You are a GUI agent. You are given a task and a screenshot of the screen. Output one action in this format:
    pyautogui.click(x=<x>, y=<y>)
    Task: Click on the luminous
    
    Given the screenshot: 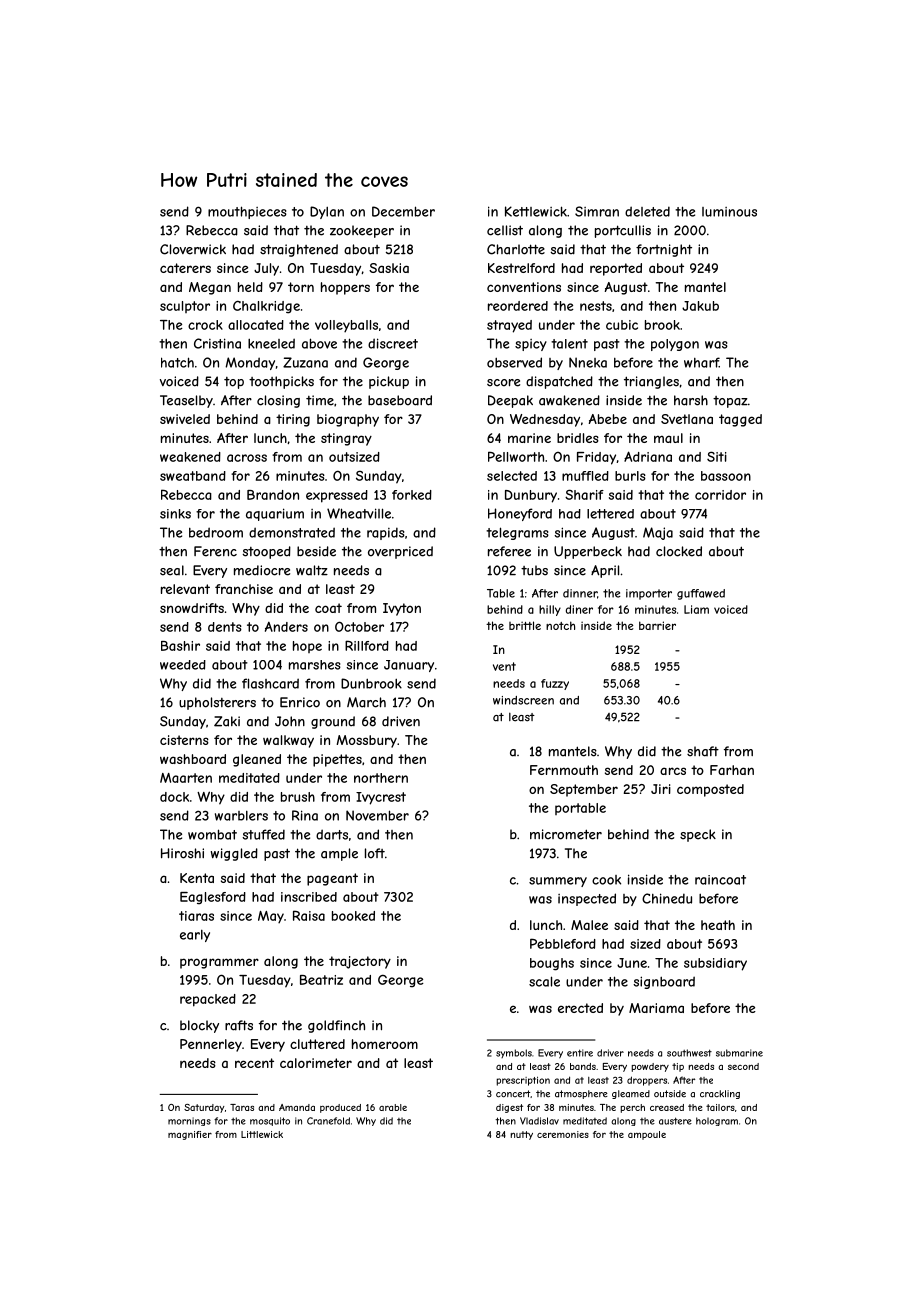 What is the action you would take?
    pyautogui.click(x=729, y=212)
